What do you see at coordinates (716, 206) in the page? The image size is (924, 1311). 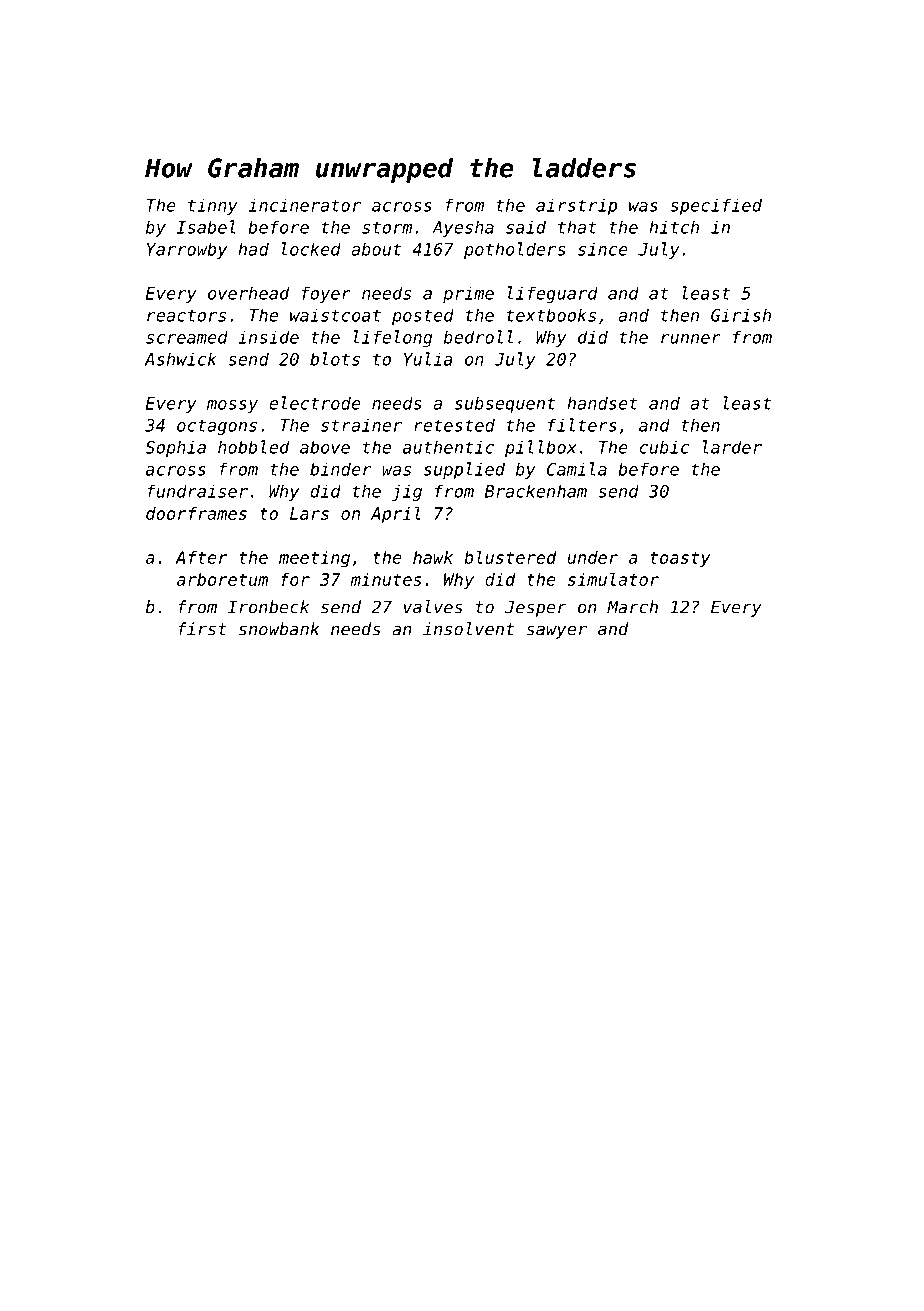 I see `specified` at bounding box center [716, 206].
